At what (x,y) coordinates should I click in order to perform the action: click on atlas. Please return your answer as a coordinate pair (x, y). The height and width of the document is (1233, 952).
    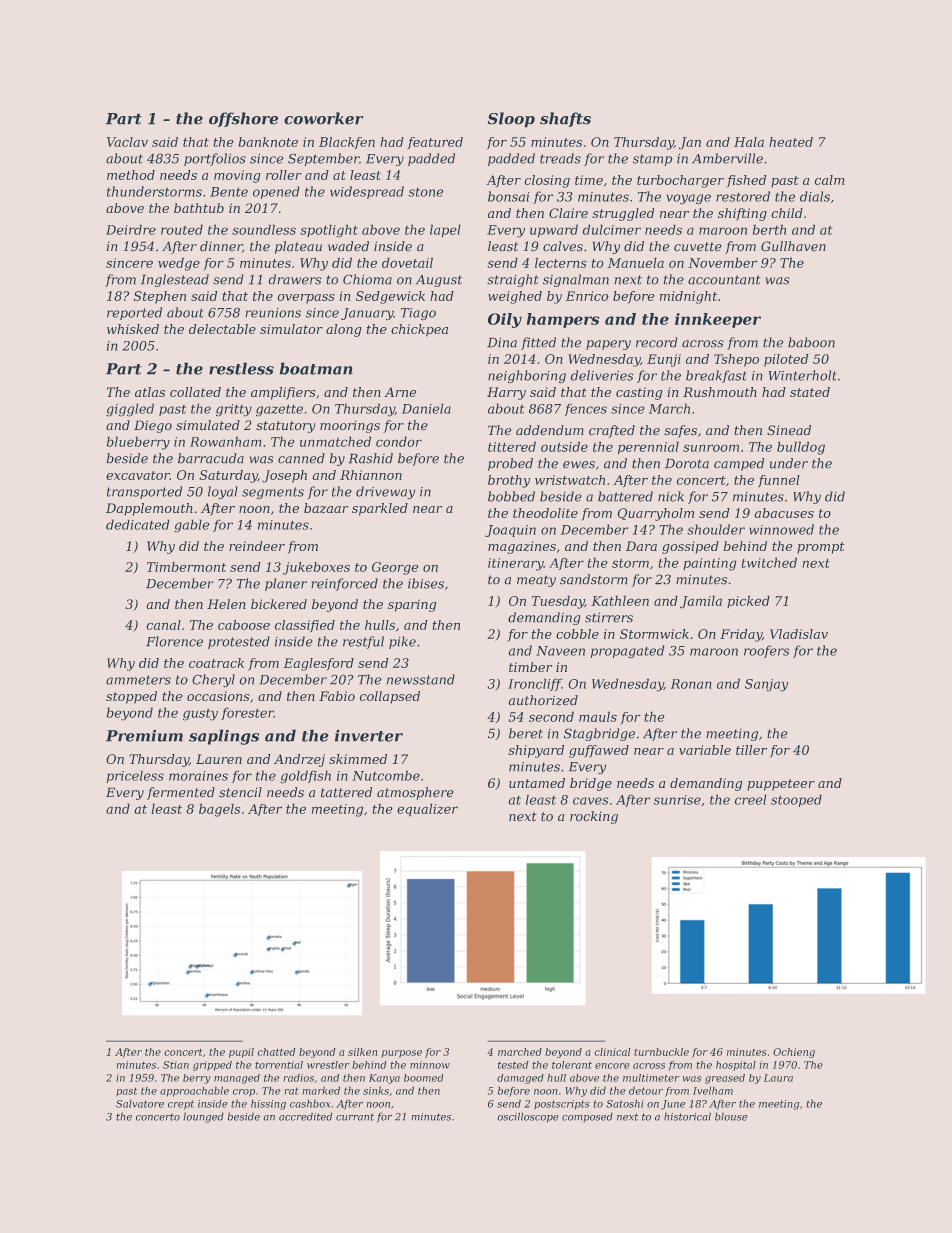
    Looking at the image, I should click on (150, 392).
